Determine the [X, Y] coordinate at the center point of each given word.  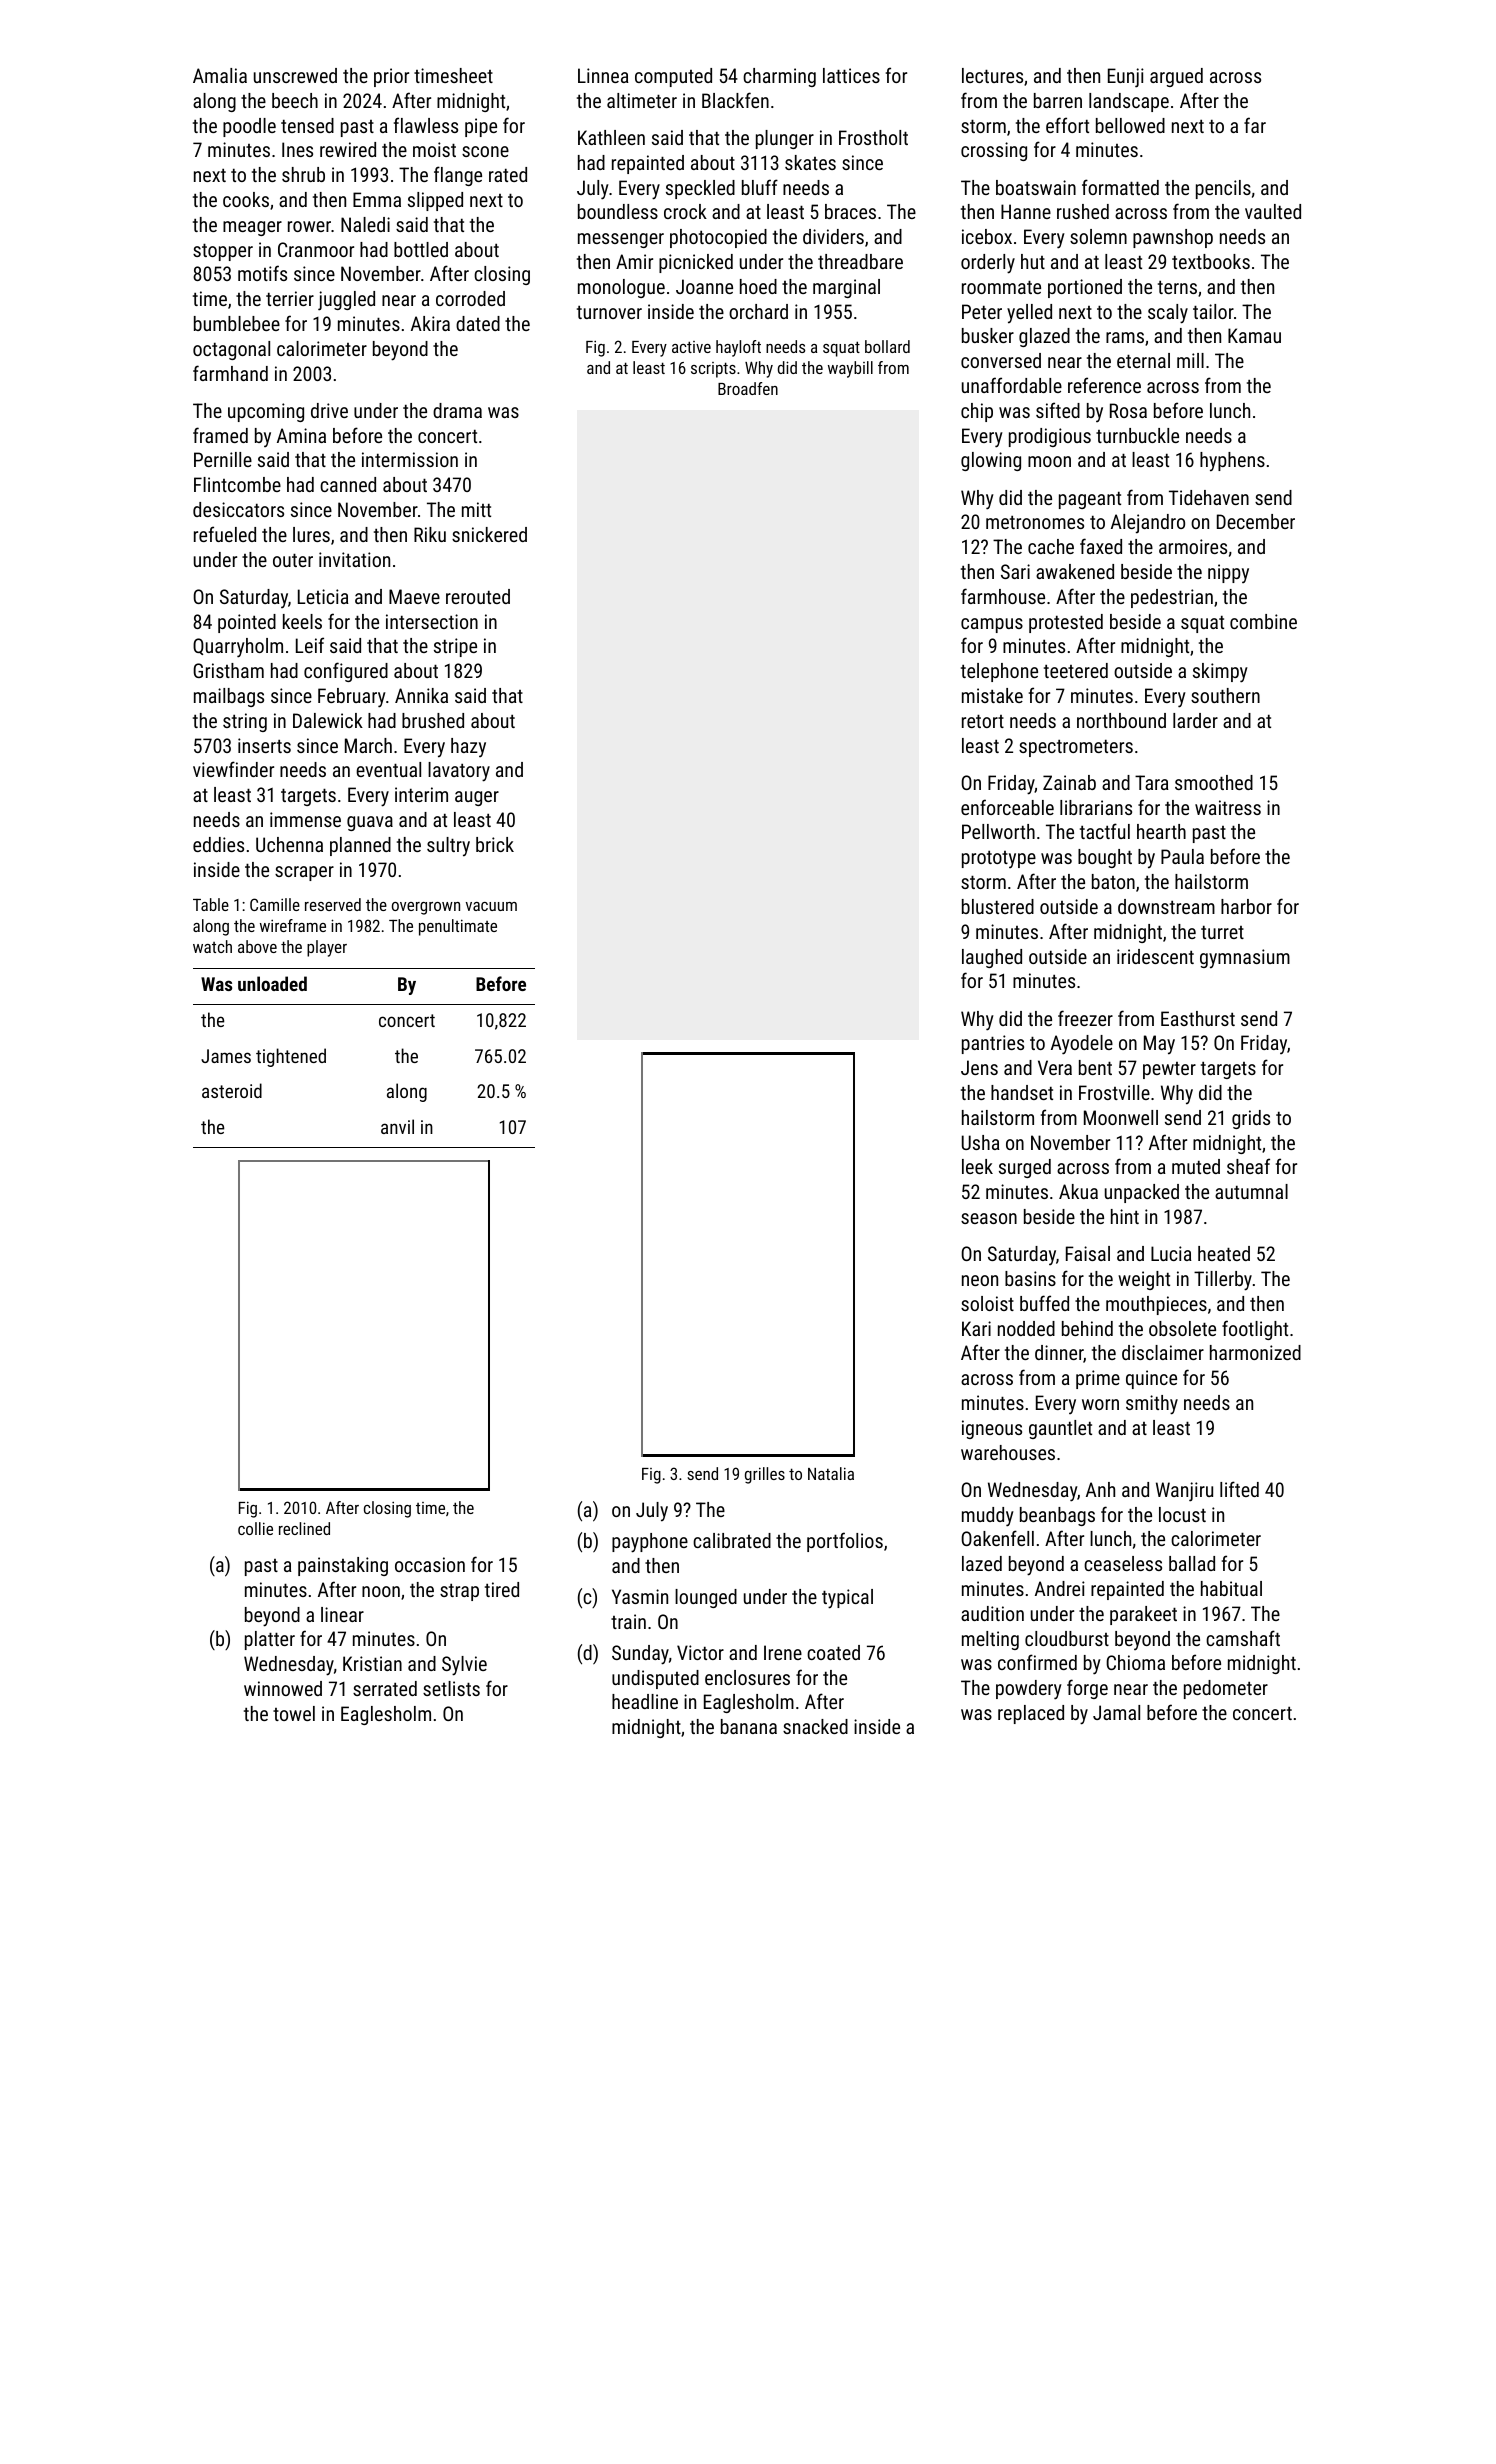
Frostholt [873, 137]
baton [1113, 881]
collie [255, 1528]
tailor [1213, 311]
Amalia [220, 75]
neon [980, 1280]
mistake [992, 695]
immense [305, 819]
